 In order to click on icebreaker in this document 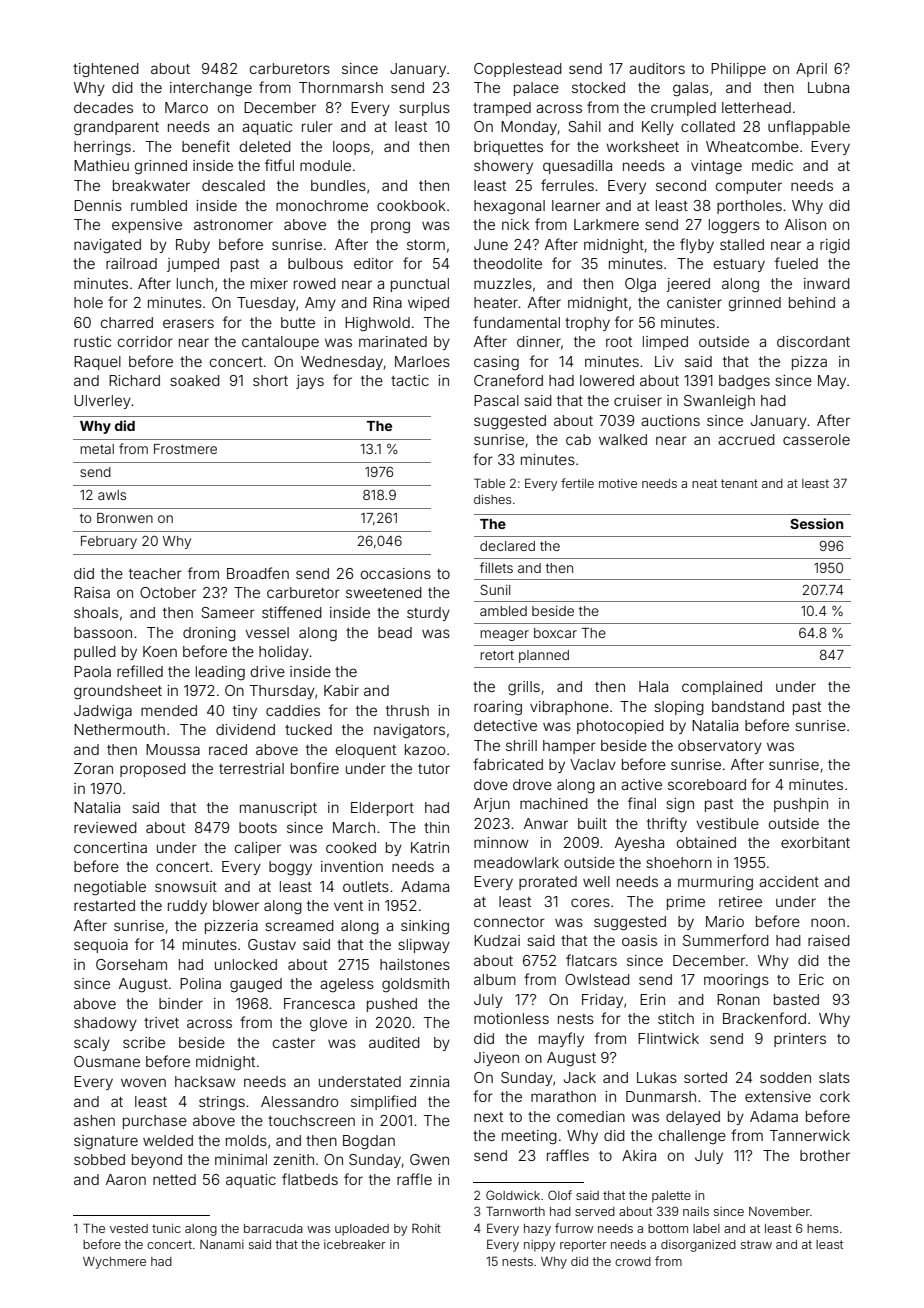, I will do `click(355, 1244)`.
